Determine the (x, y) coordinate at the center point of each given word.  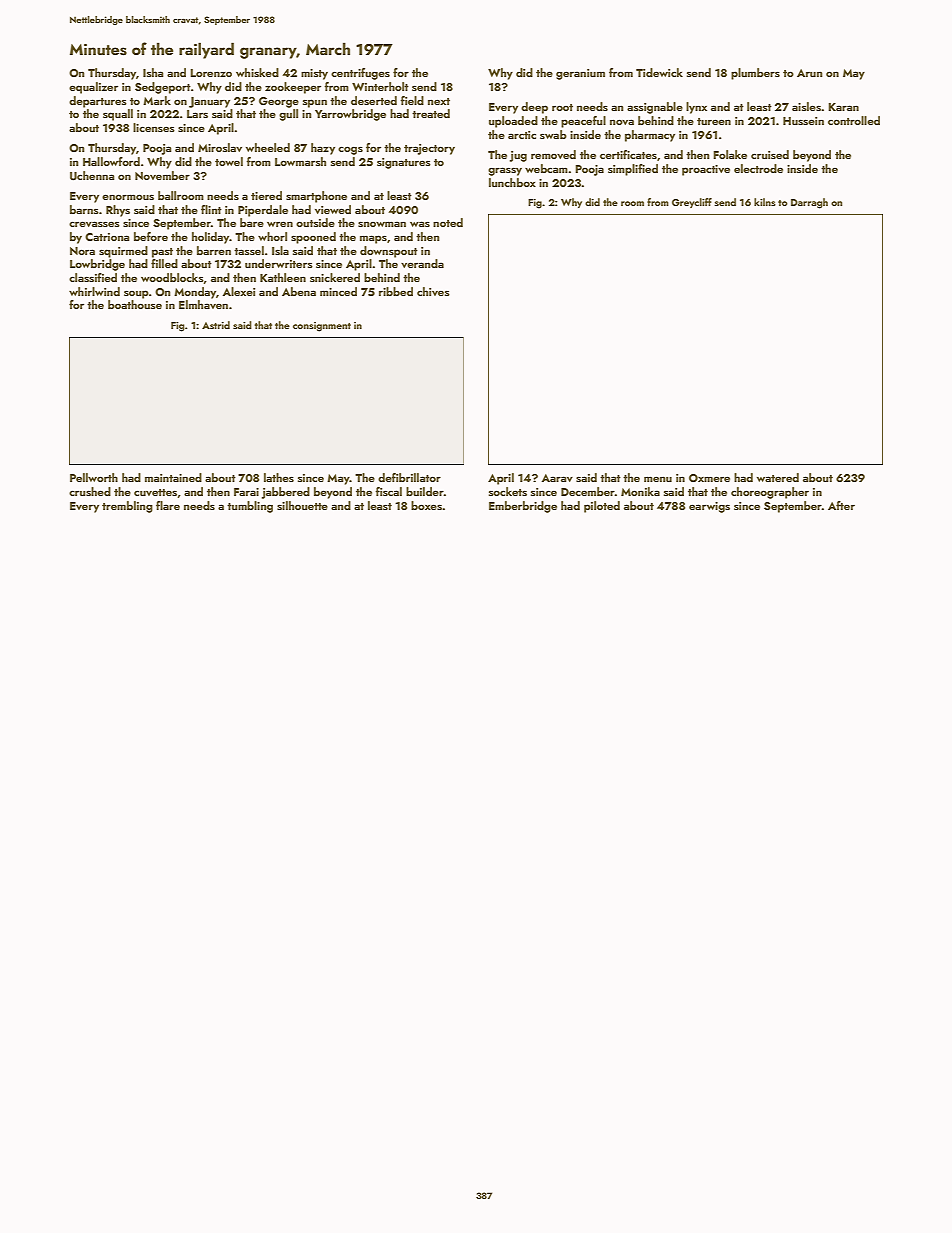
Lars (197, 114)
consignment (322, 327)
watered (778, 477)
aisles (806, 106)
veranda (422, 263)
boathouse (135, 304)
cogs (350, 150)
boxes (426, 505)
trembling (127, 507)
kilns (765, 202)
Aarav (557, 478)
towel (229, 161)
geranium (580, 74)
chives (433, 291)
